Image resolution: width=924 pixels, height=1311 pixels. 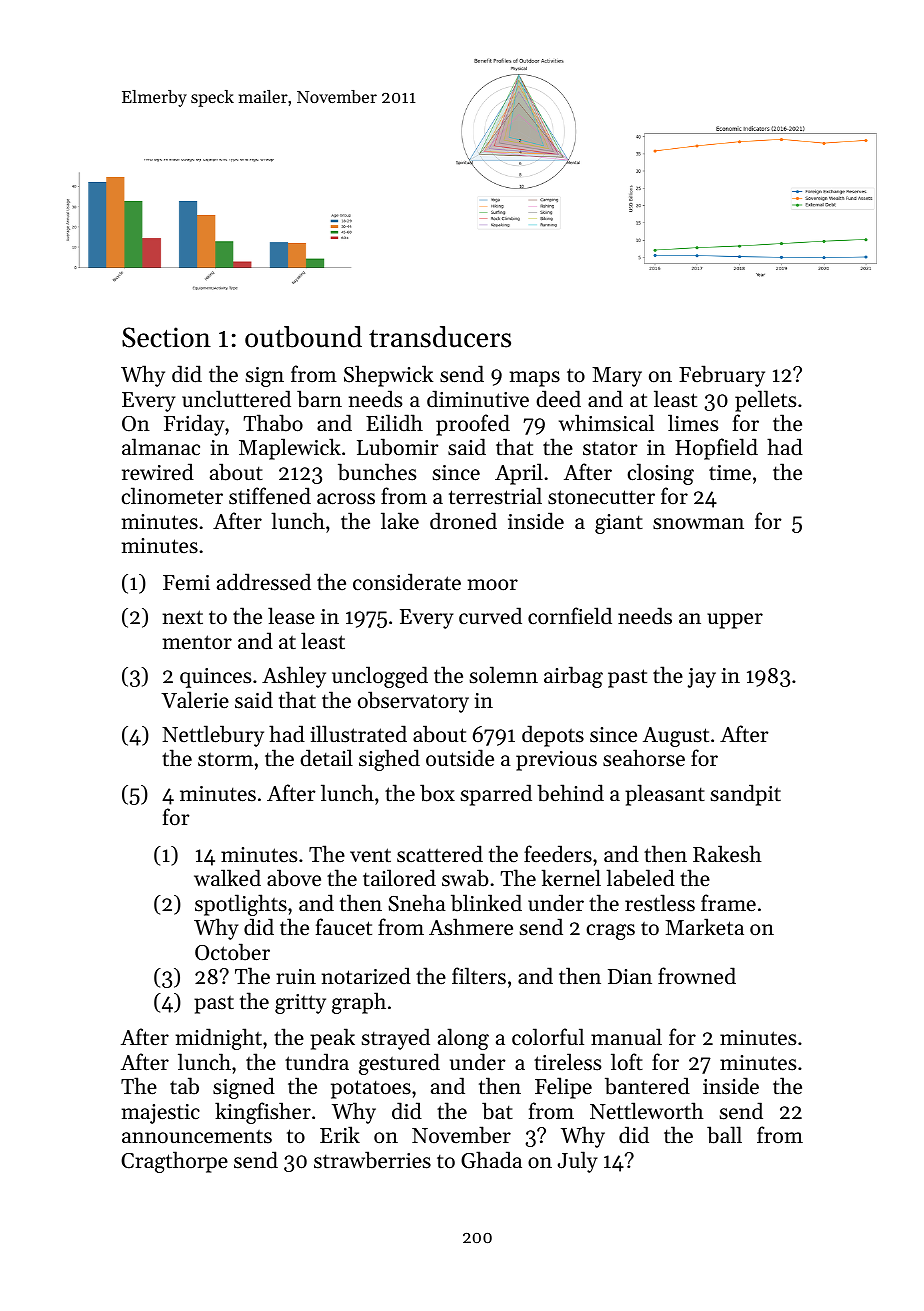 What do you see at coordinates (388, 376) in the document?
I see `Shepwick` at bounding box center [388, 376].
